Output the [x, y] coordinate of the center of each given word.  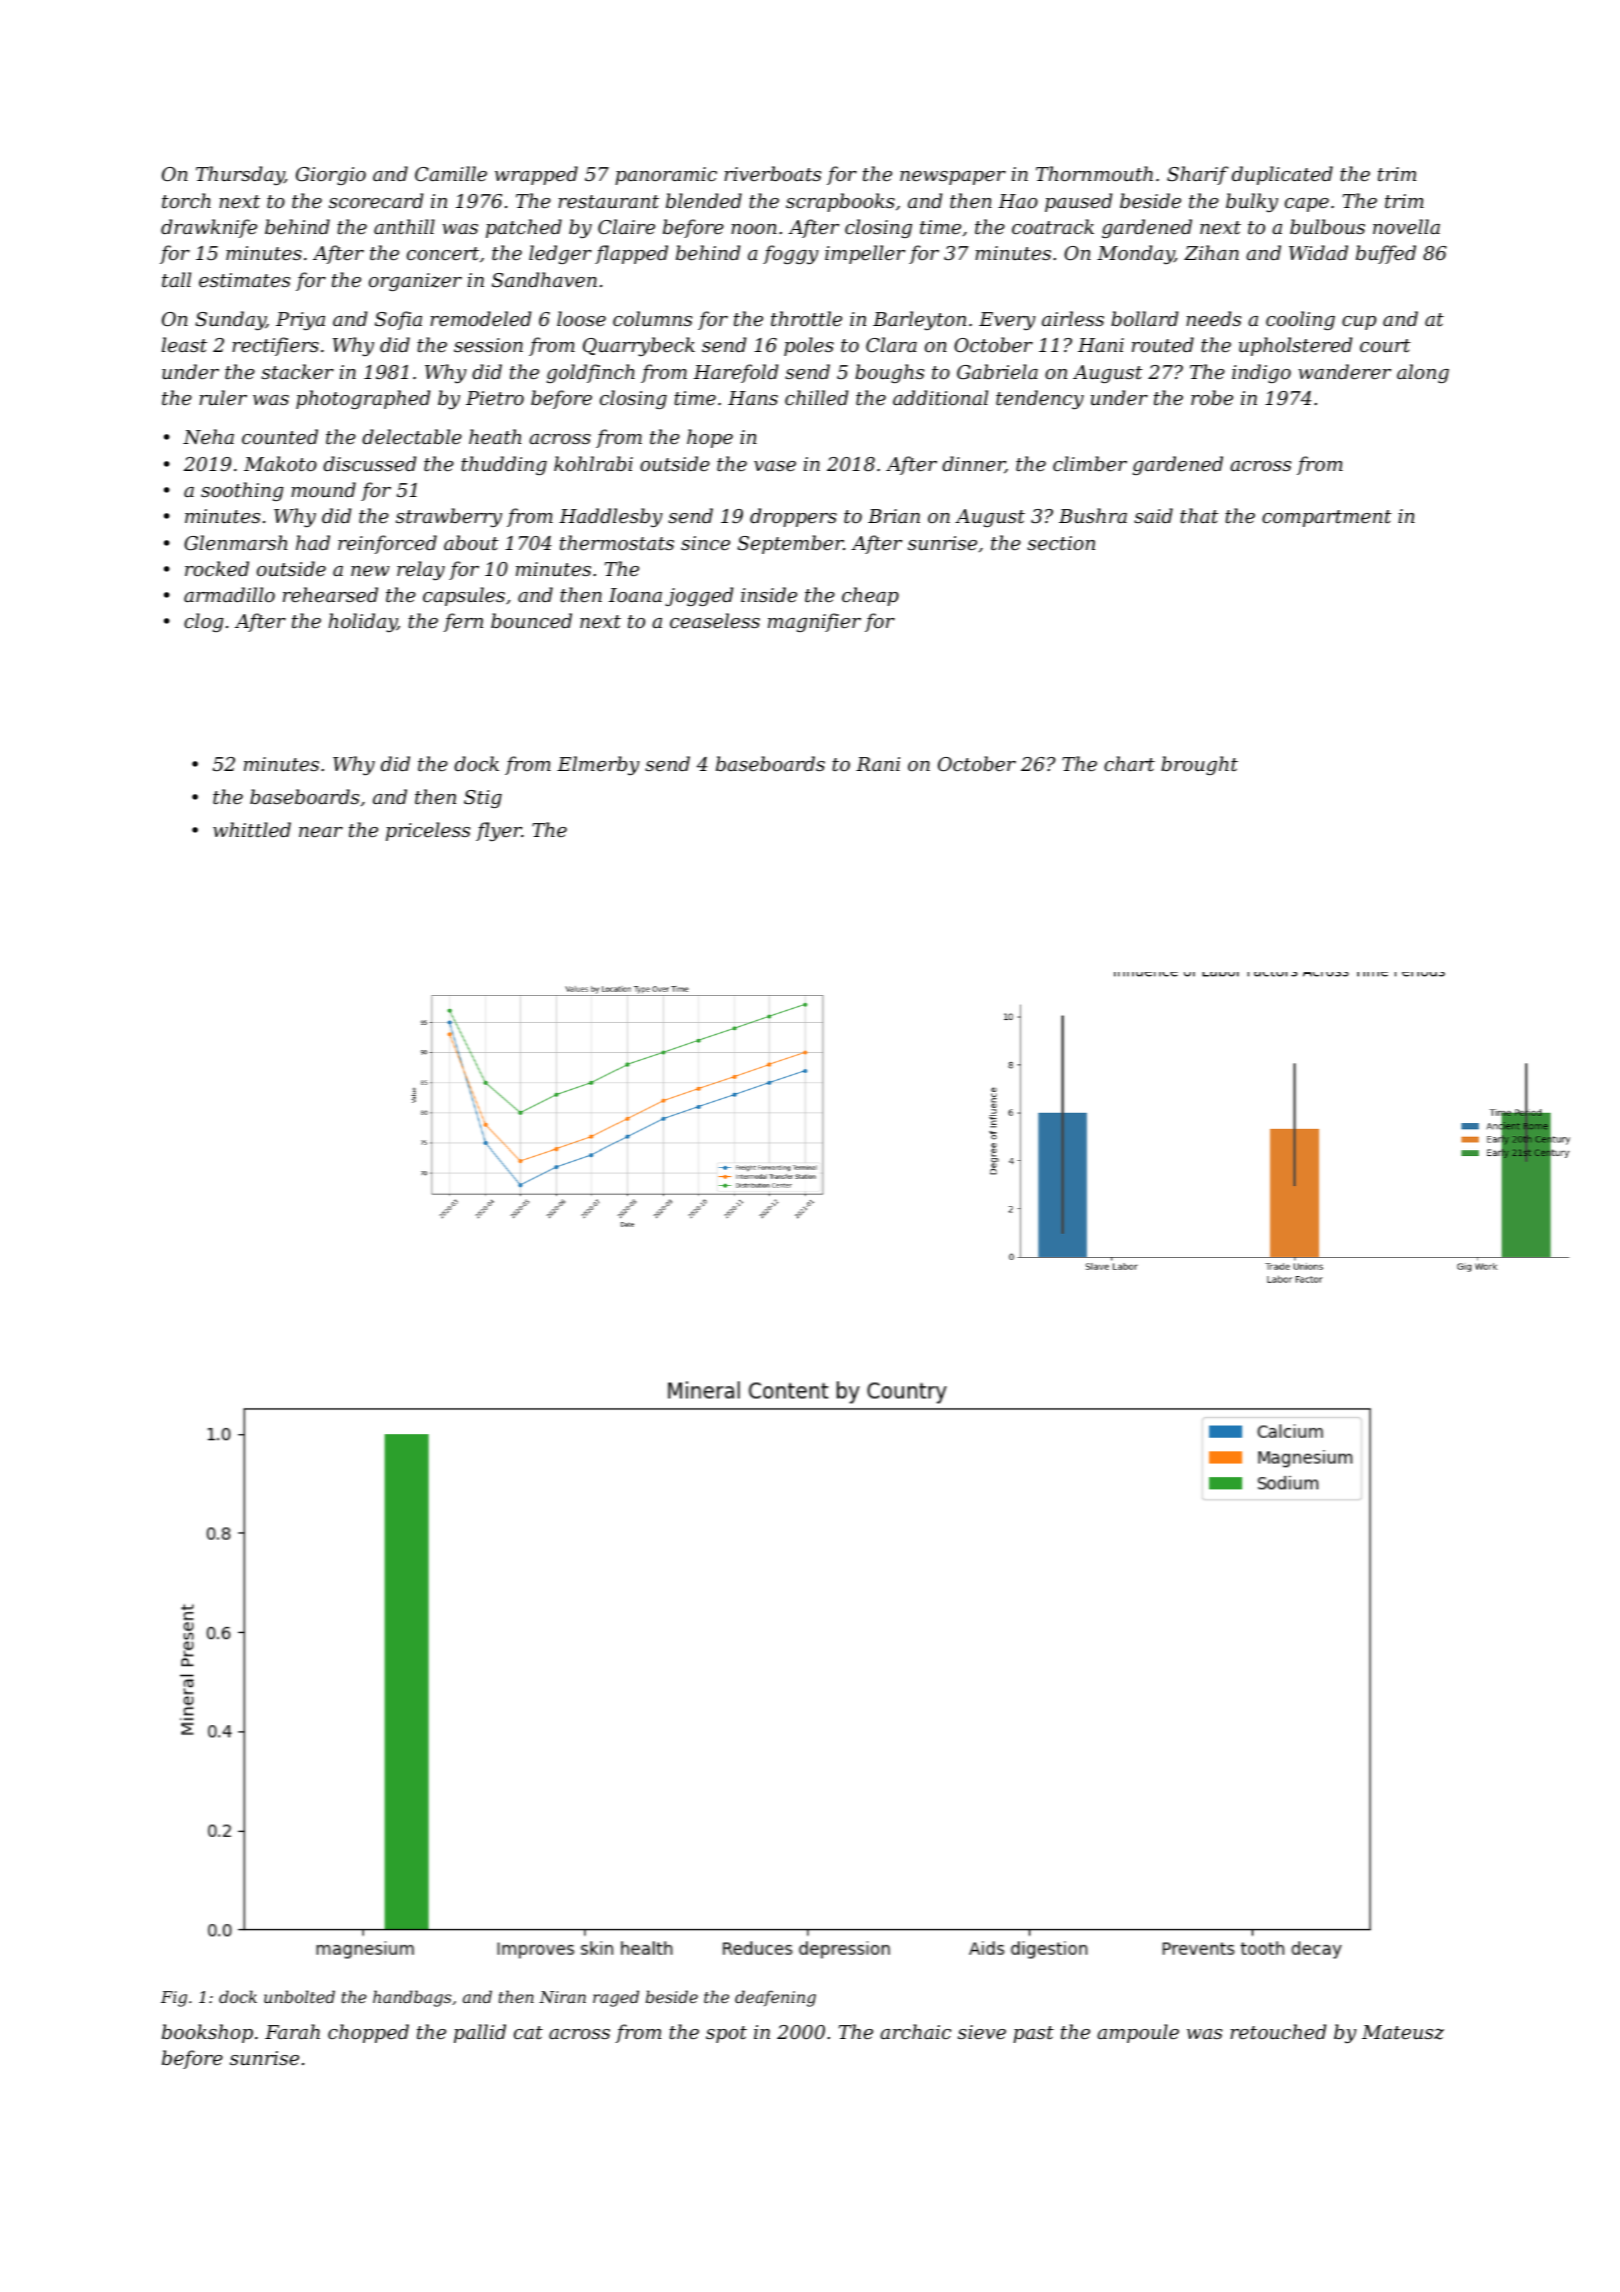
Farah [292, 2031]
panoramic [666, 176]
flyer [499, 831]
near [321, 832]
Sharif [1198, 175]
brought [1199, 765]
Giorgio [331, 176]
